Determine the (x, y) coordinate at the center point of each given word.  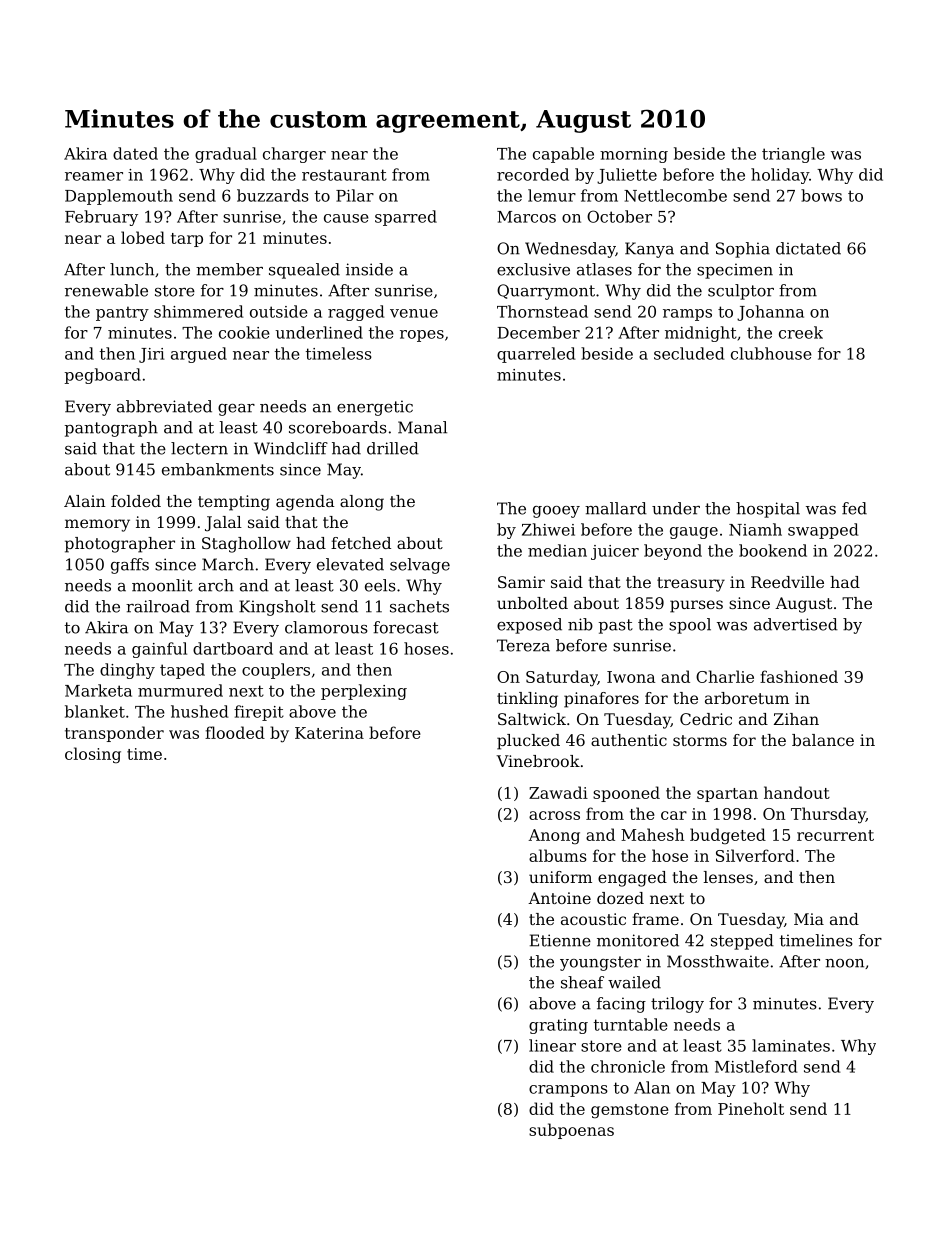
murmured (180, 690)
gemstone (630, 1111)
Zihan (796, 719)
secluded (689, 353)
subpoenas (571, 1131)
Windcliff (291, 448)
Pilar (355, 195)
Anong (554, 836)
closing (93, 755)
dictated (808, 248)
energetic (375, 408)
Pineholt (751, 1108)
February (101, 218)
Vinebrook (538, 761)
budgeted (728, 836)
